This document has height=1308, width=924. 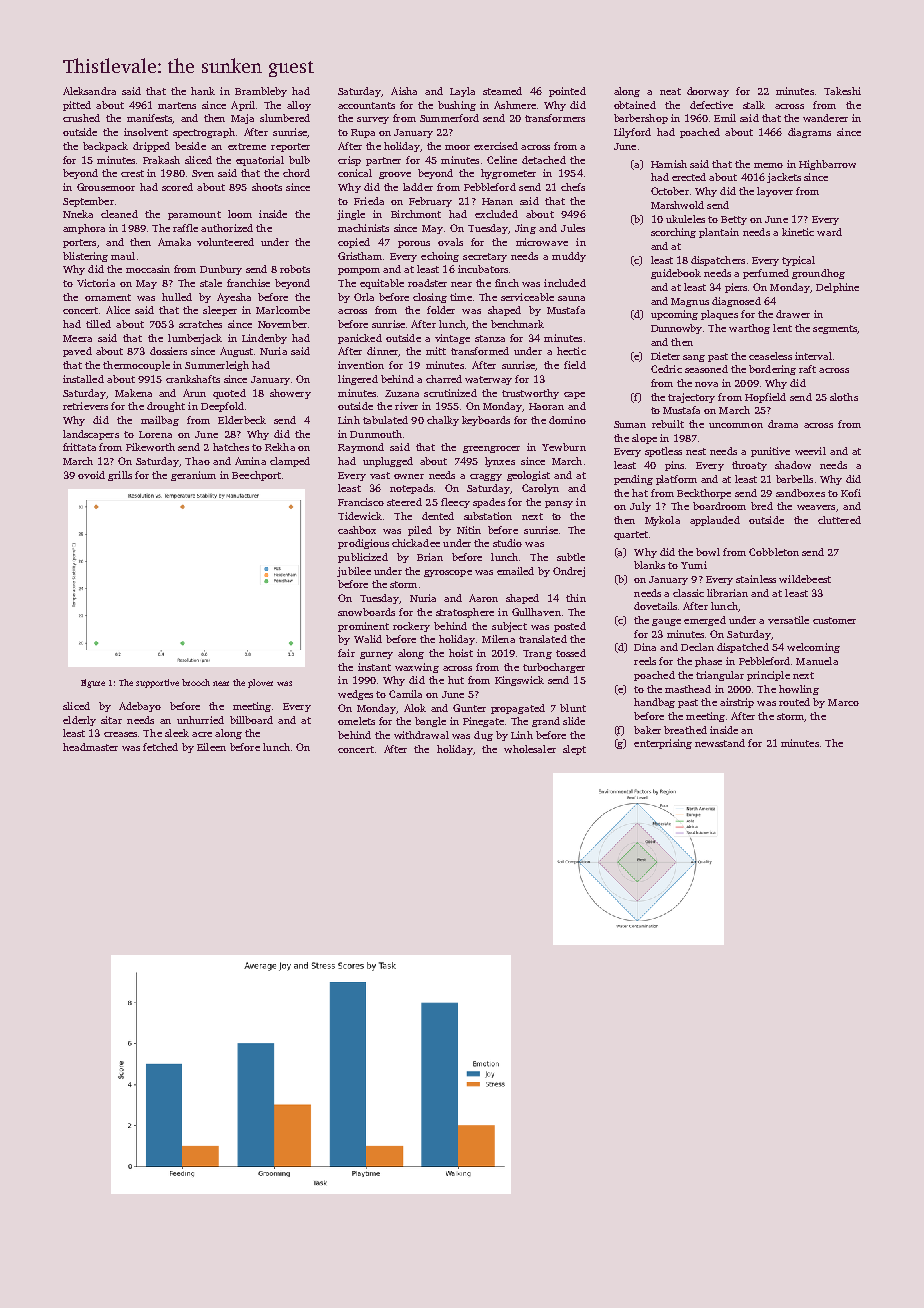 What do you see at coordinates (89, 91) in the document?
I see `Aleksandra` at bounding box center [89, 91].
